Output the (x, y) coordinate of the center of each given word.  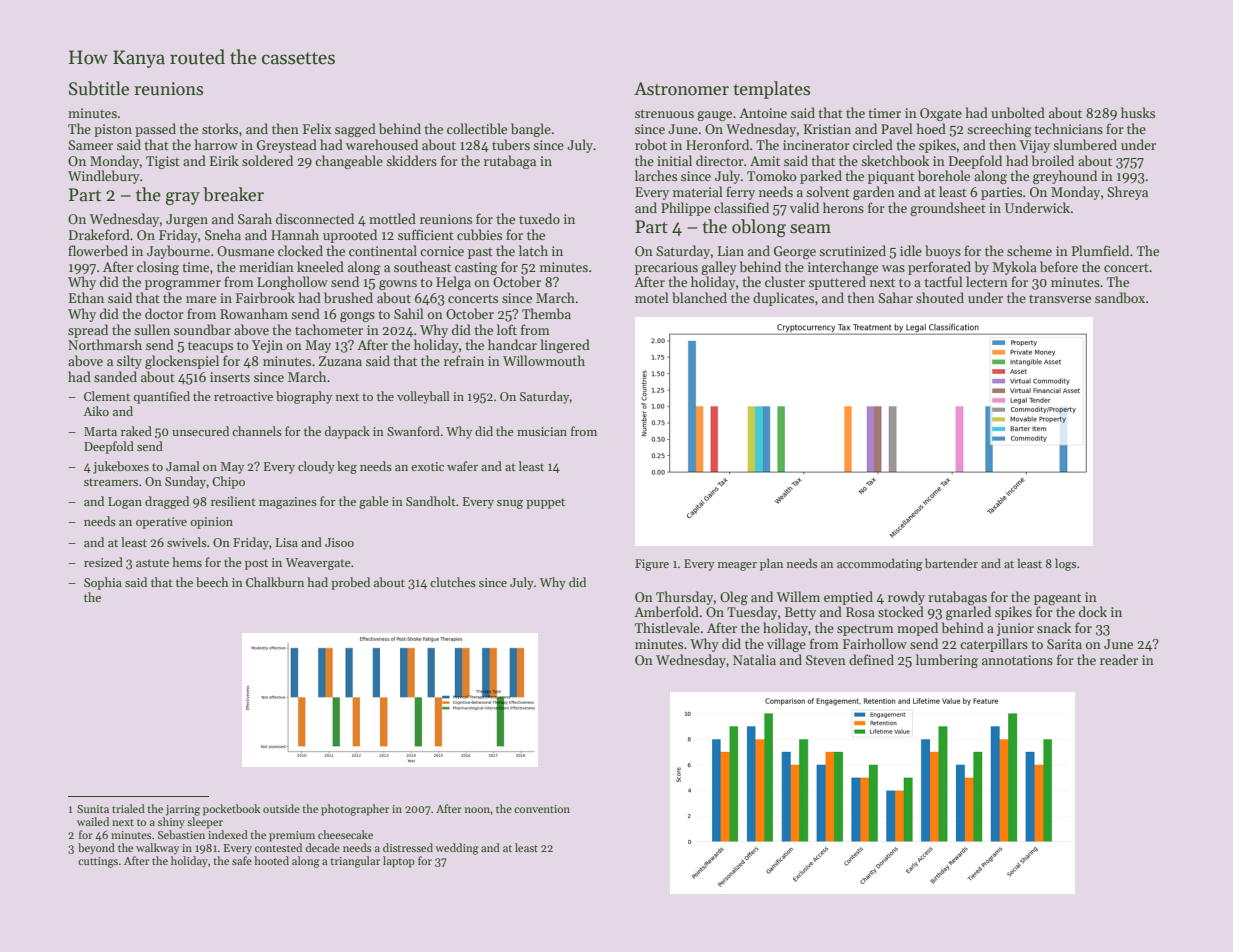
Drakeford (99, 234)
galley (719, 268)
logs (1065, 564)
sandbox (1120, 297)
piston (113, 130)
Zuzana (340, 361)
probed (350, 583)
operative (161, 523)
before (1059, 266)
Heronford (717, 144)
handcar (512, 344)
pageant (1057, 599)
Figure (652, 565)
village (786, 645)
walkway (157, 848)
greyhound (1065, 177)
